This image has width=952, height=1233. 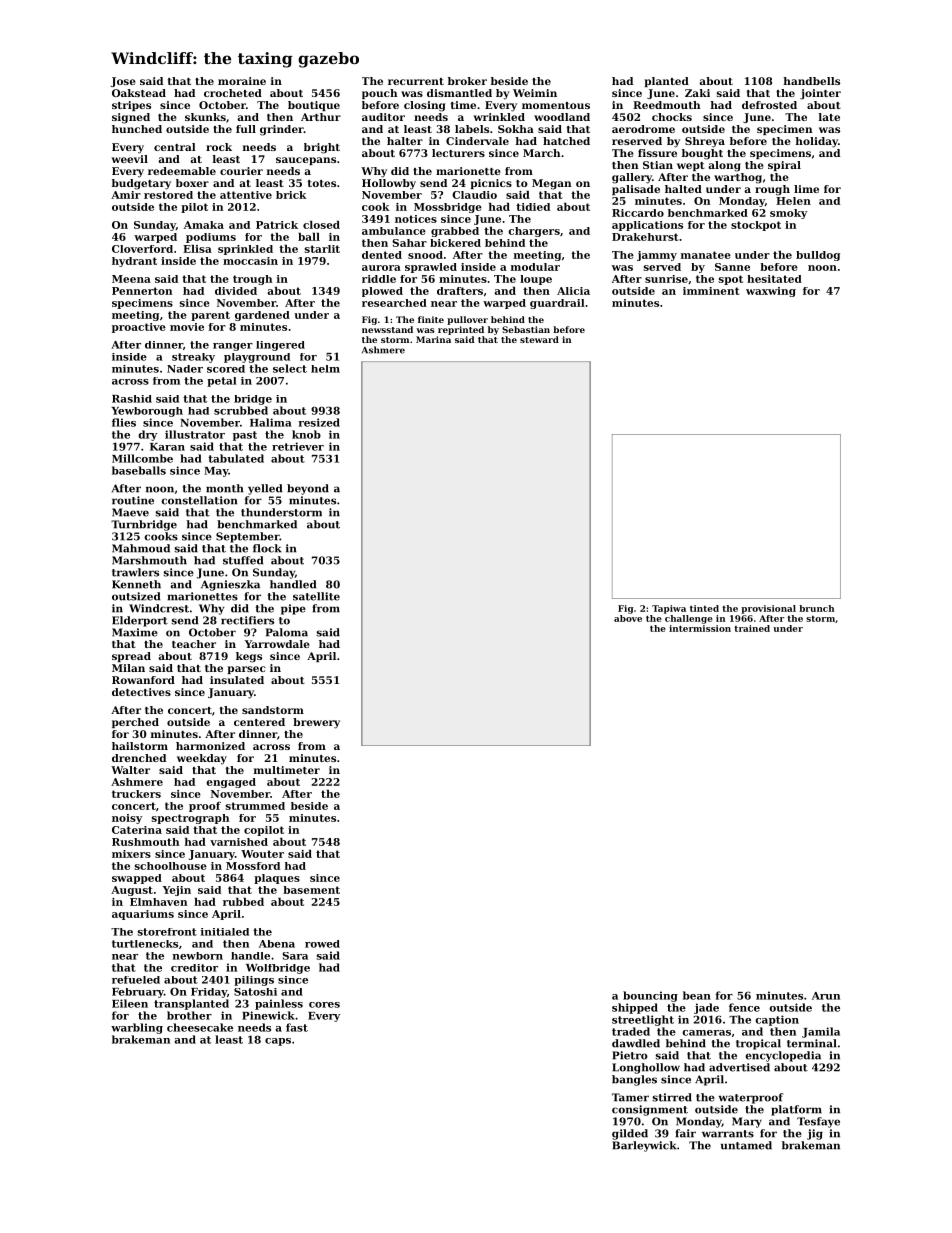 What do you see at coordinates (541, 153) in the image?
I see `March` at bounding box center [541, 153].
